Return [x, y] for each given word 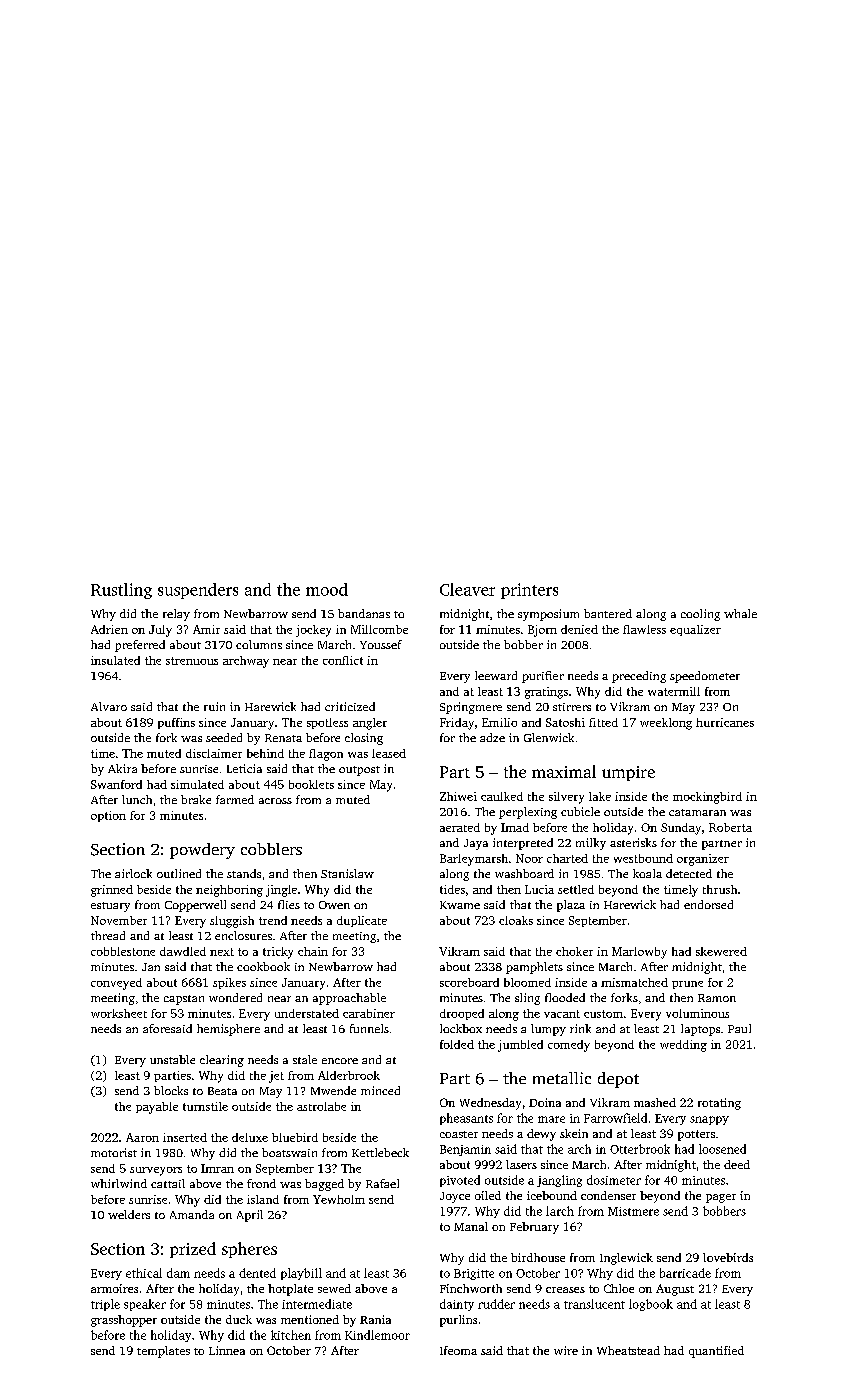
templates [163, 1352]
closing [364, 739]
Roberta [730, 827]
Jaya [476, 844]
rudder [496, 1304]
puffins [176, 723]
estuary [110, 907]
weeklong [666, 724]
